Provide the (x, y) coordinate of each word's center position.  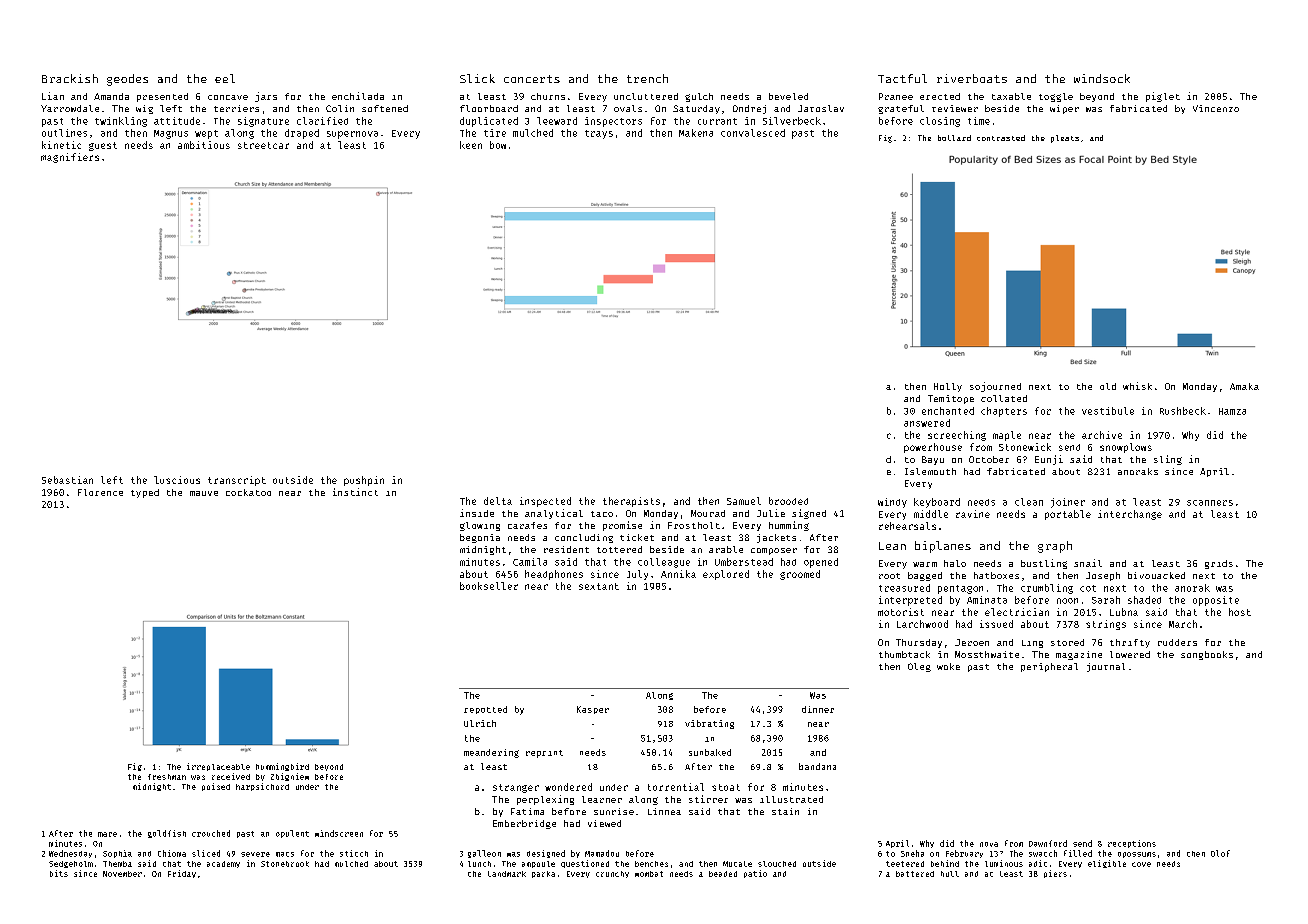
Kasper (593, 710)
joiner (1068, 503)
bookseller (489, 586)
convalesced (753, 133)
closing (940, 122)
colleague (664, 563)
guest (103, 146)
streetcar (263, 145)
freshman (167, 777)
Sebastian (67, 480)
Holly (948, 387)
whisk (1137, 386)
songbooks (1207, 655)
